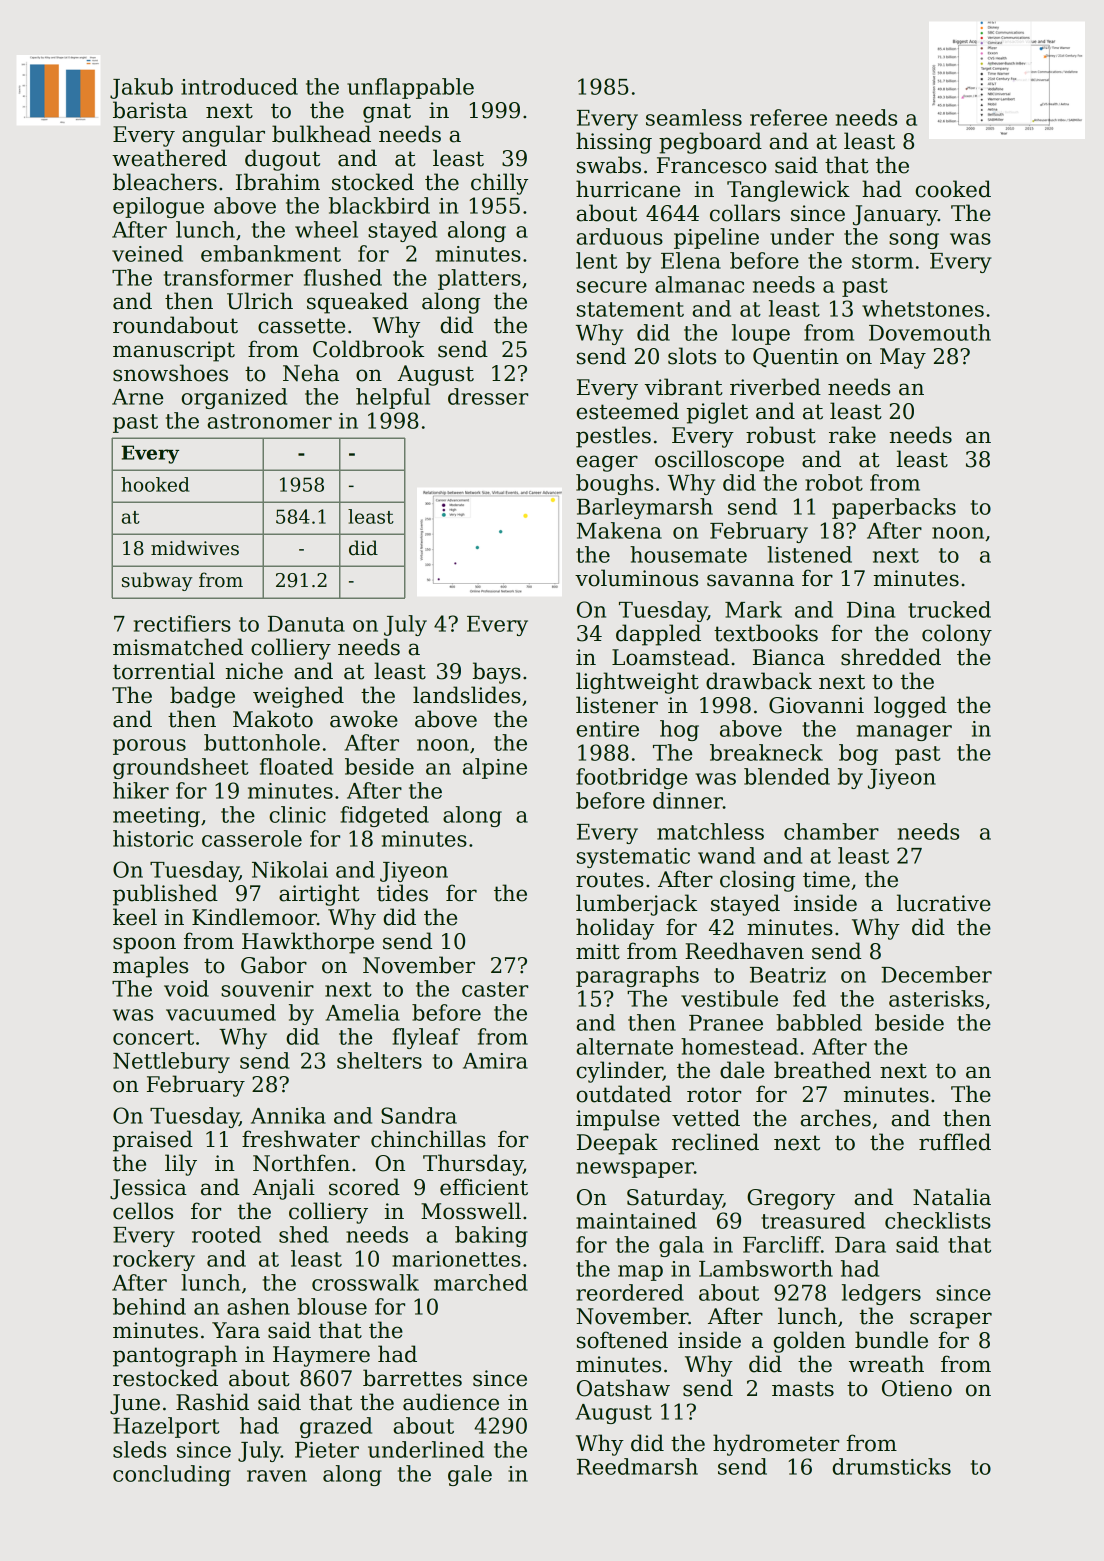  I want to click on Bianca, so click(789, 657).
